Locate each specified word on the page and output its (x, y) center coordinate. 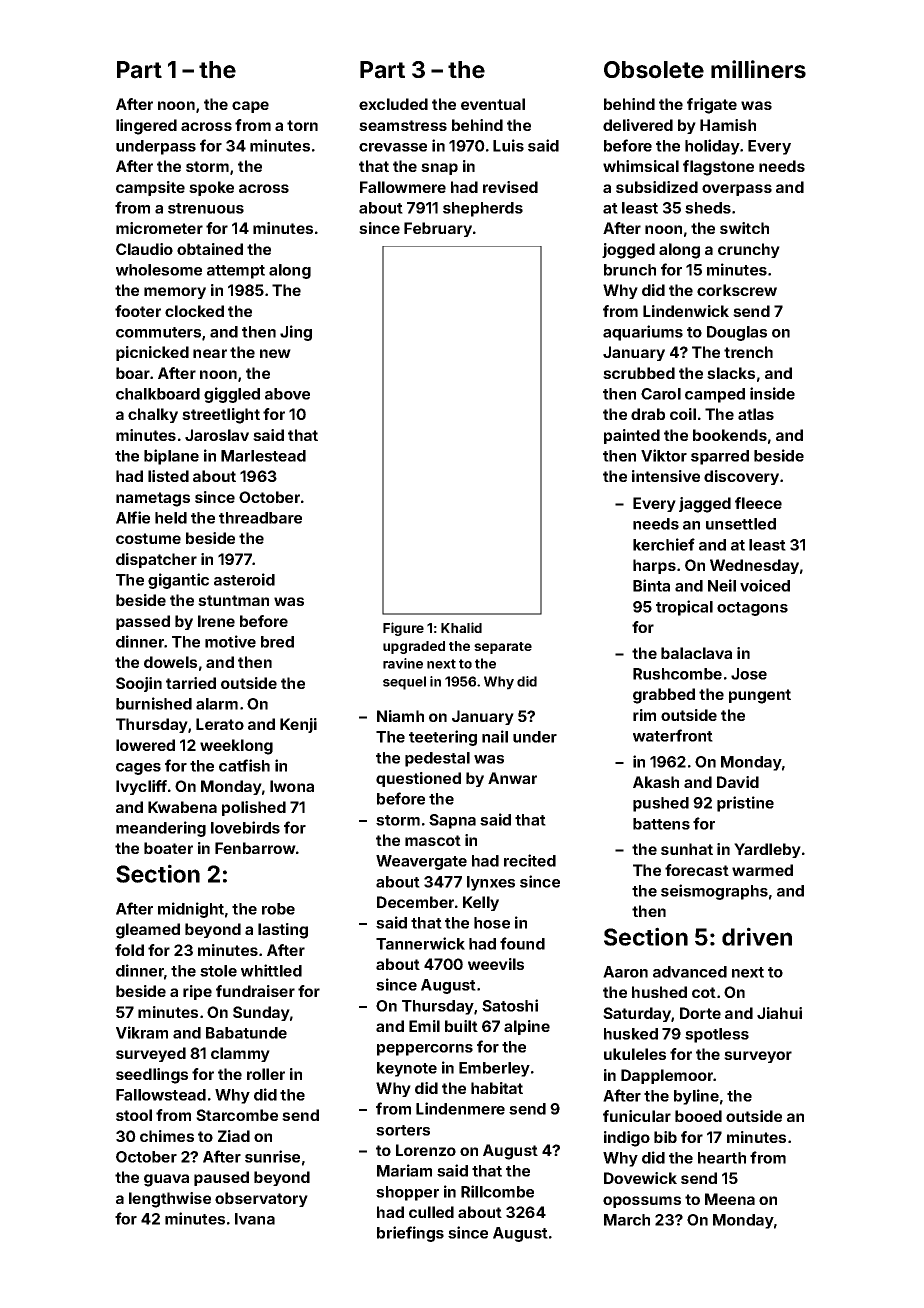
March (627, 1220)
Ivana (255, 1219)
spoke (211, 188)
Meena (730, 1199)
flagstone (718, 168)
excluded (393, 104)
